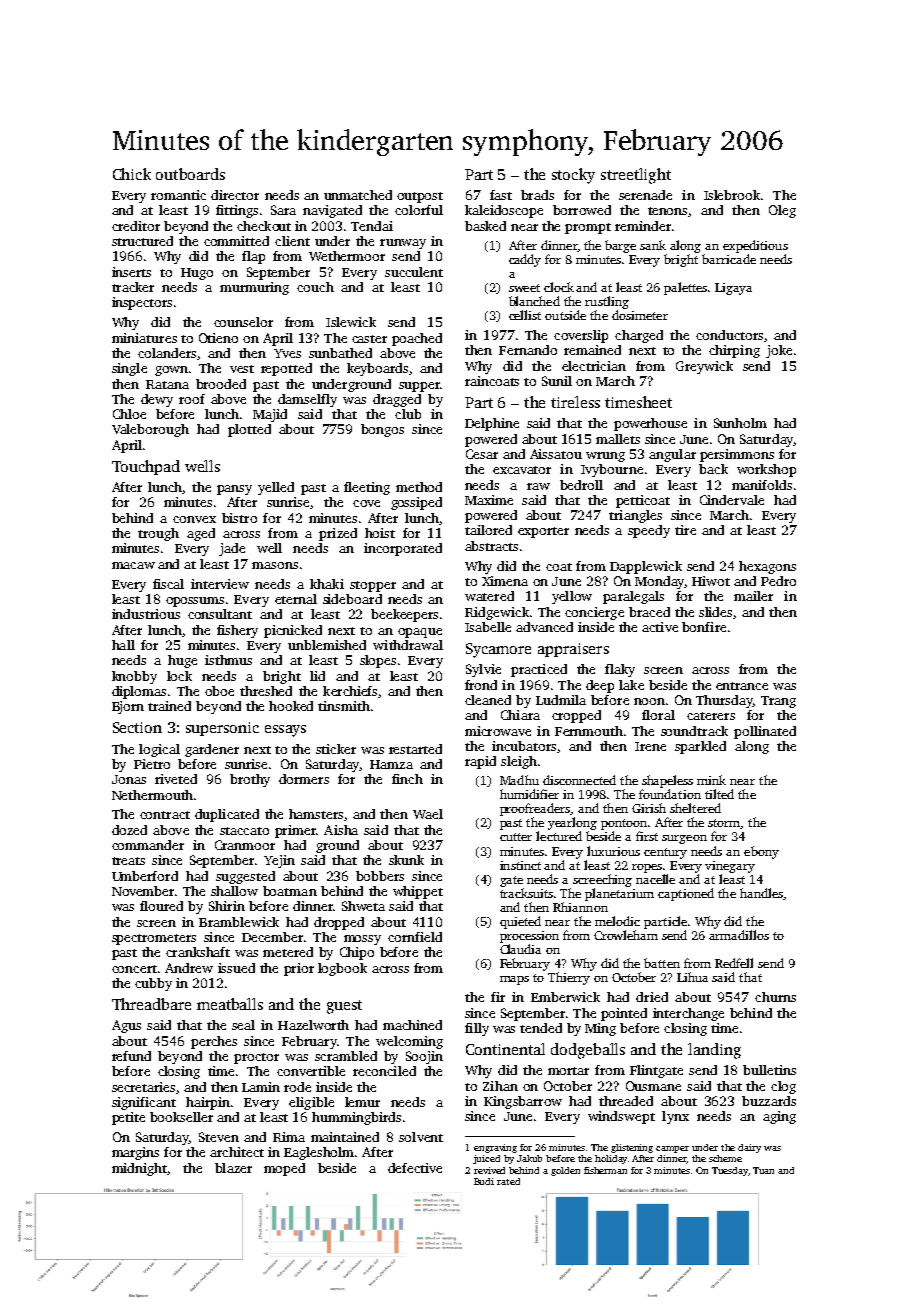 This screenshot has width=908, height=1316. Describe the element at coordinates (565, 997) in the screenshot. I see `Emberwick` at that location.
